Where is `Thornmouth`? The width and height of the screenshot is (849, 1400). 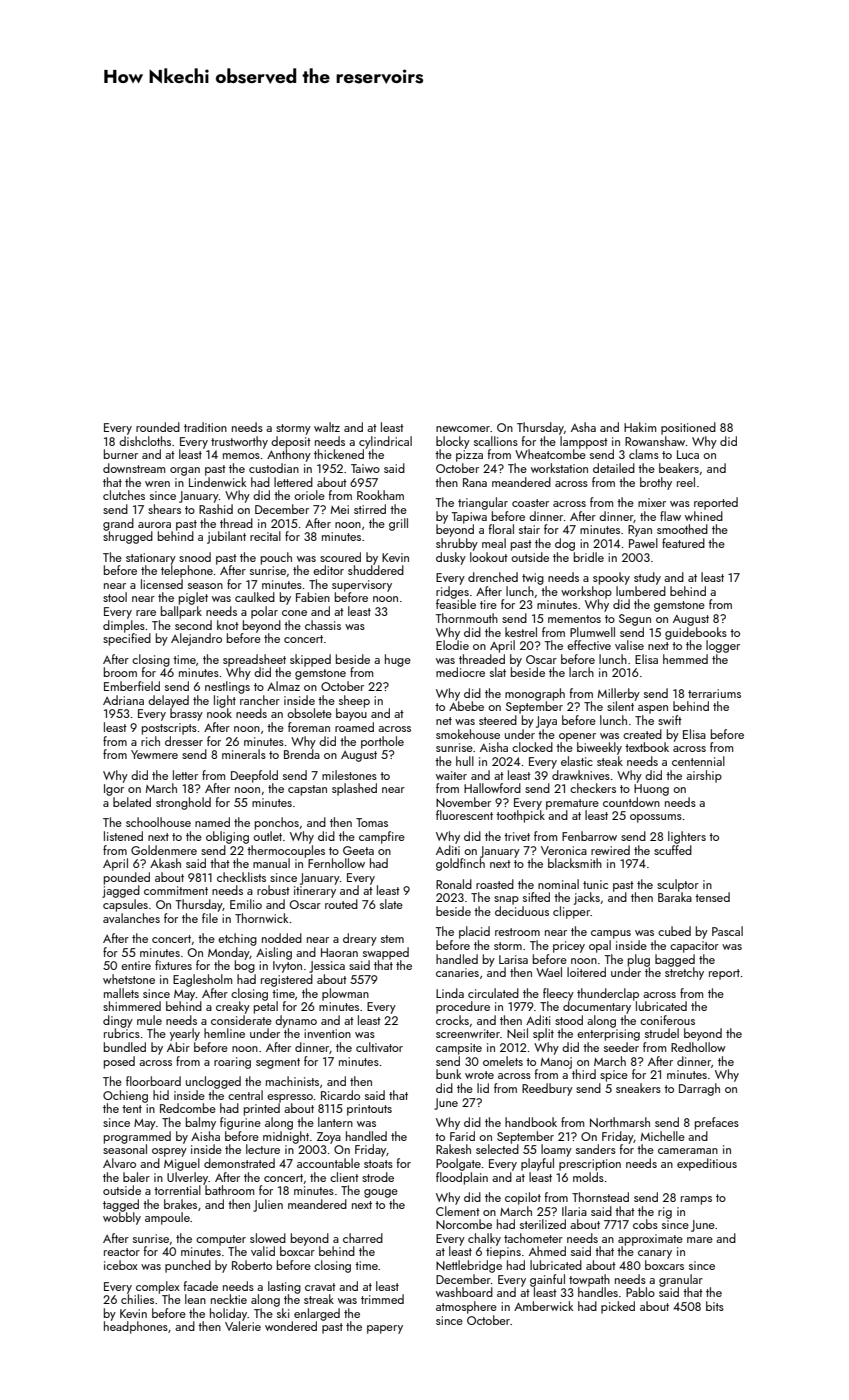 Thornmouth is located at coordinates (467, 618).
